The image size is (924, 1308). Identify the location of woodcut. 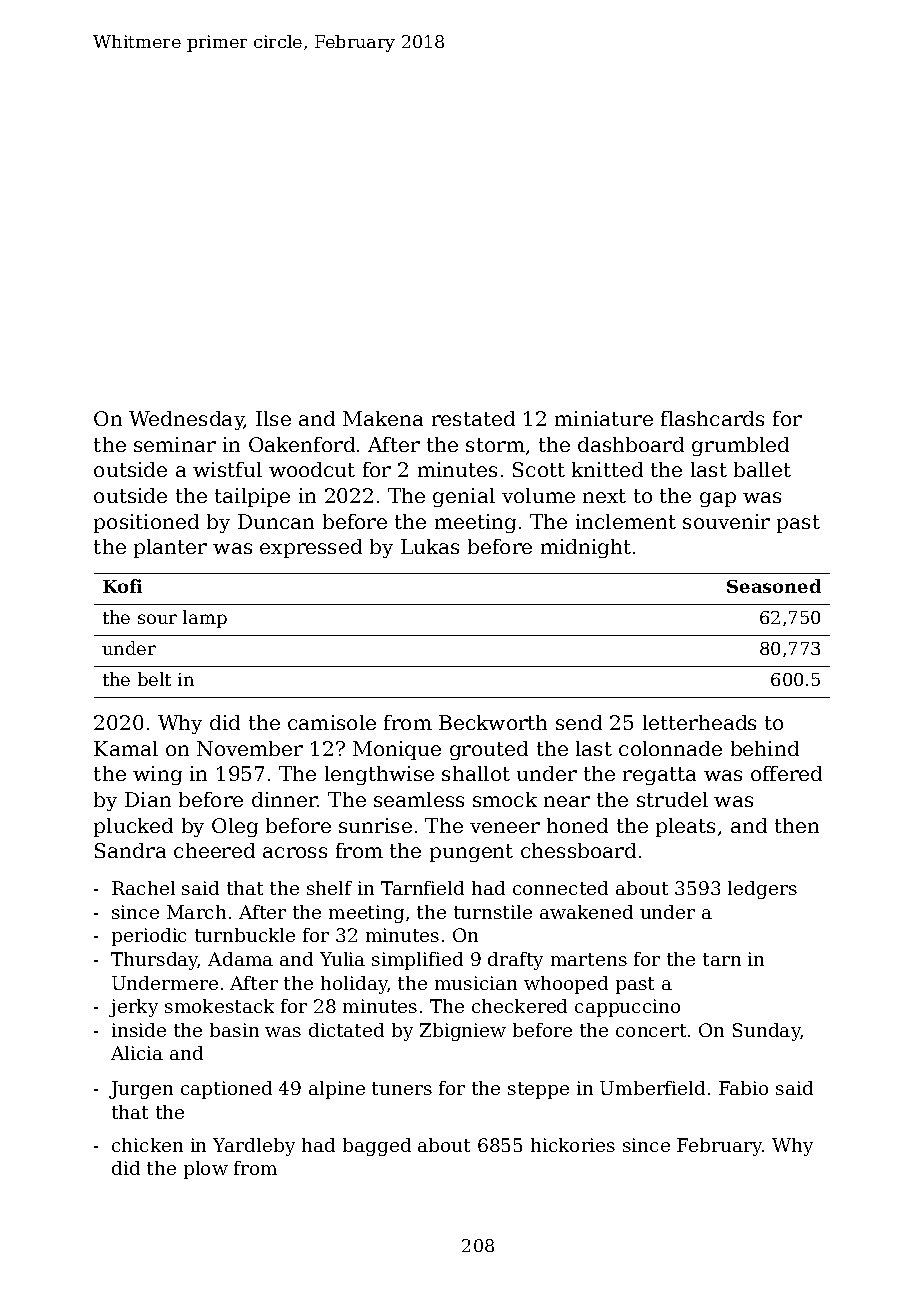
(312, 469).
